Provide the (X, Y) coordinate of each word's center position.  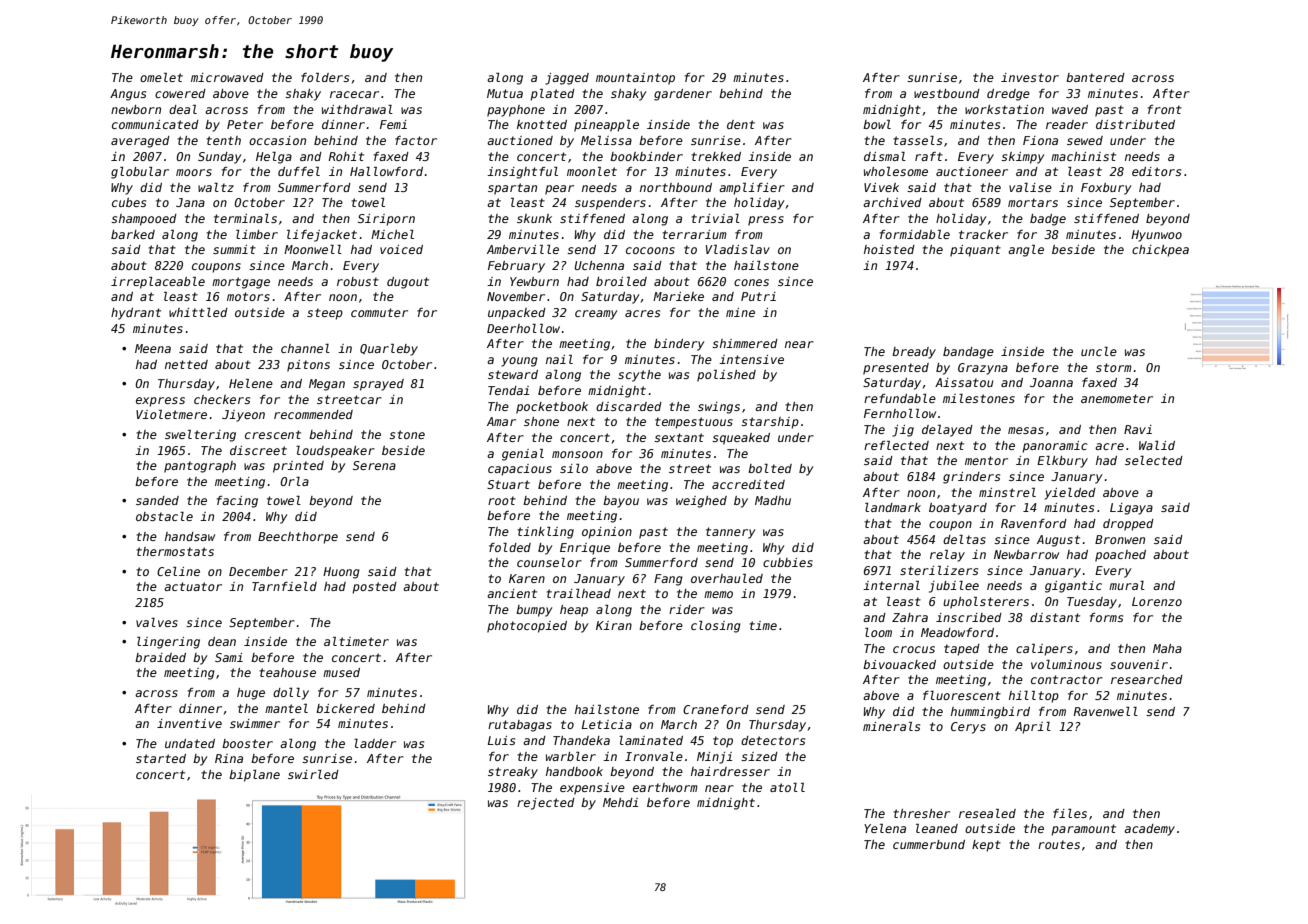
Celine (178, 571)
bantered (1095, 77)
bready (914, 353)
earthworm (665, 787)
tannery (731, 533)
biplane (254, 776)
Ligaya (1131, 509)
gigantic (1073, 587)
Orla (294, 481)
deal (183, 109)
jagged (567, 79)
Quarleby (389, 350)
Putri (758, 296)
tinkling (545, 533)
